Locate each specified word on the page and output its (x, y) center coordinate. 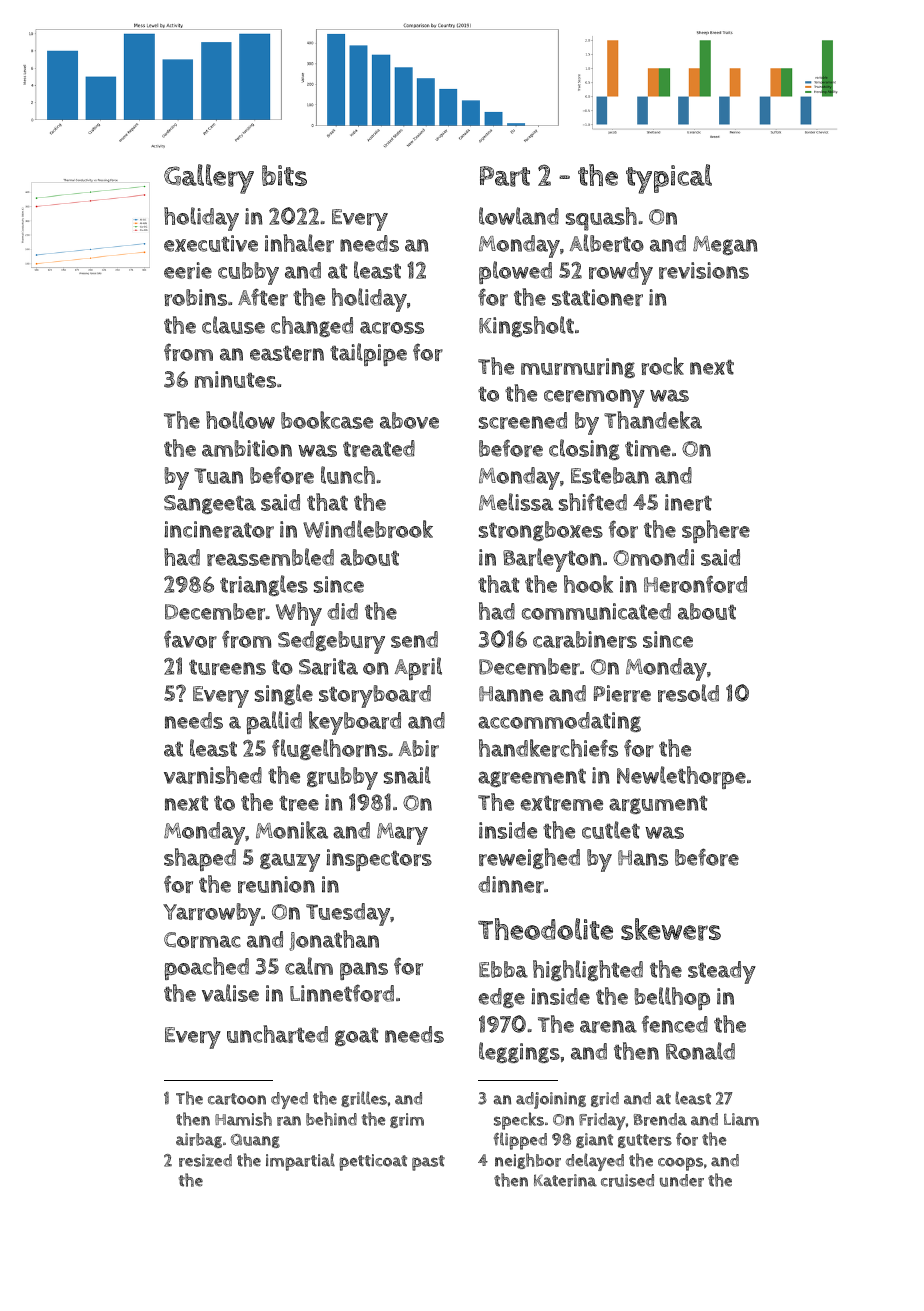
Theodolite (545, 929)
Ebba (503, 969)
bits (284, 175)
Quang (255, 1141)
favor (190, 639)
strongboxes (541, 531)
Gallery (209, 179)
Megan (725, 245)
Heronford (695, 584)
